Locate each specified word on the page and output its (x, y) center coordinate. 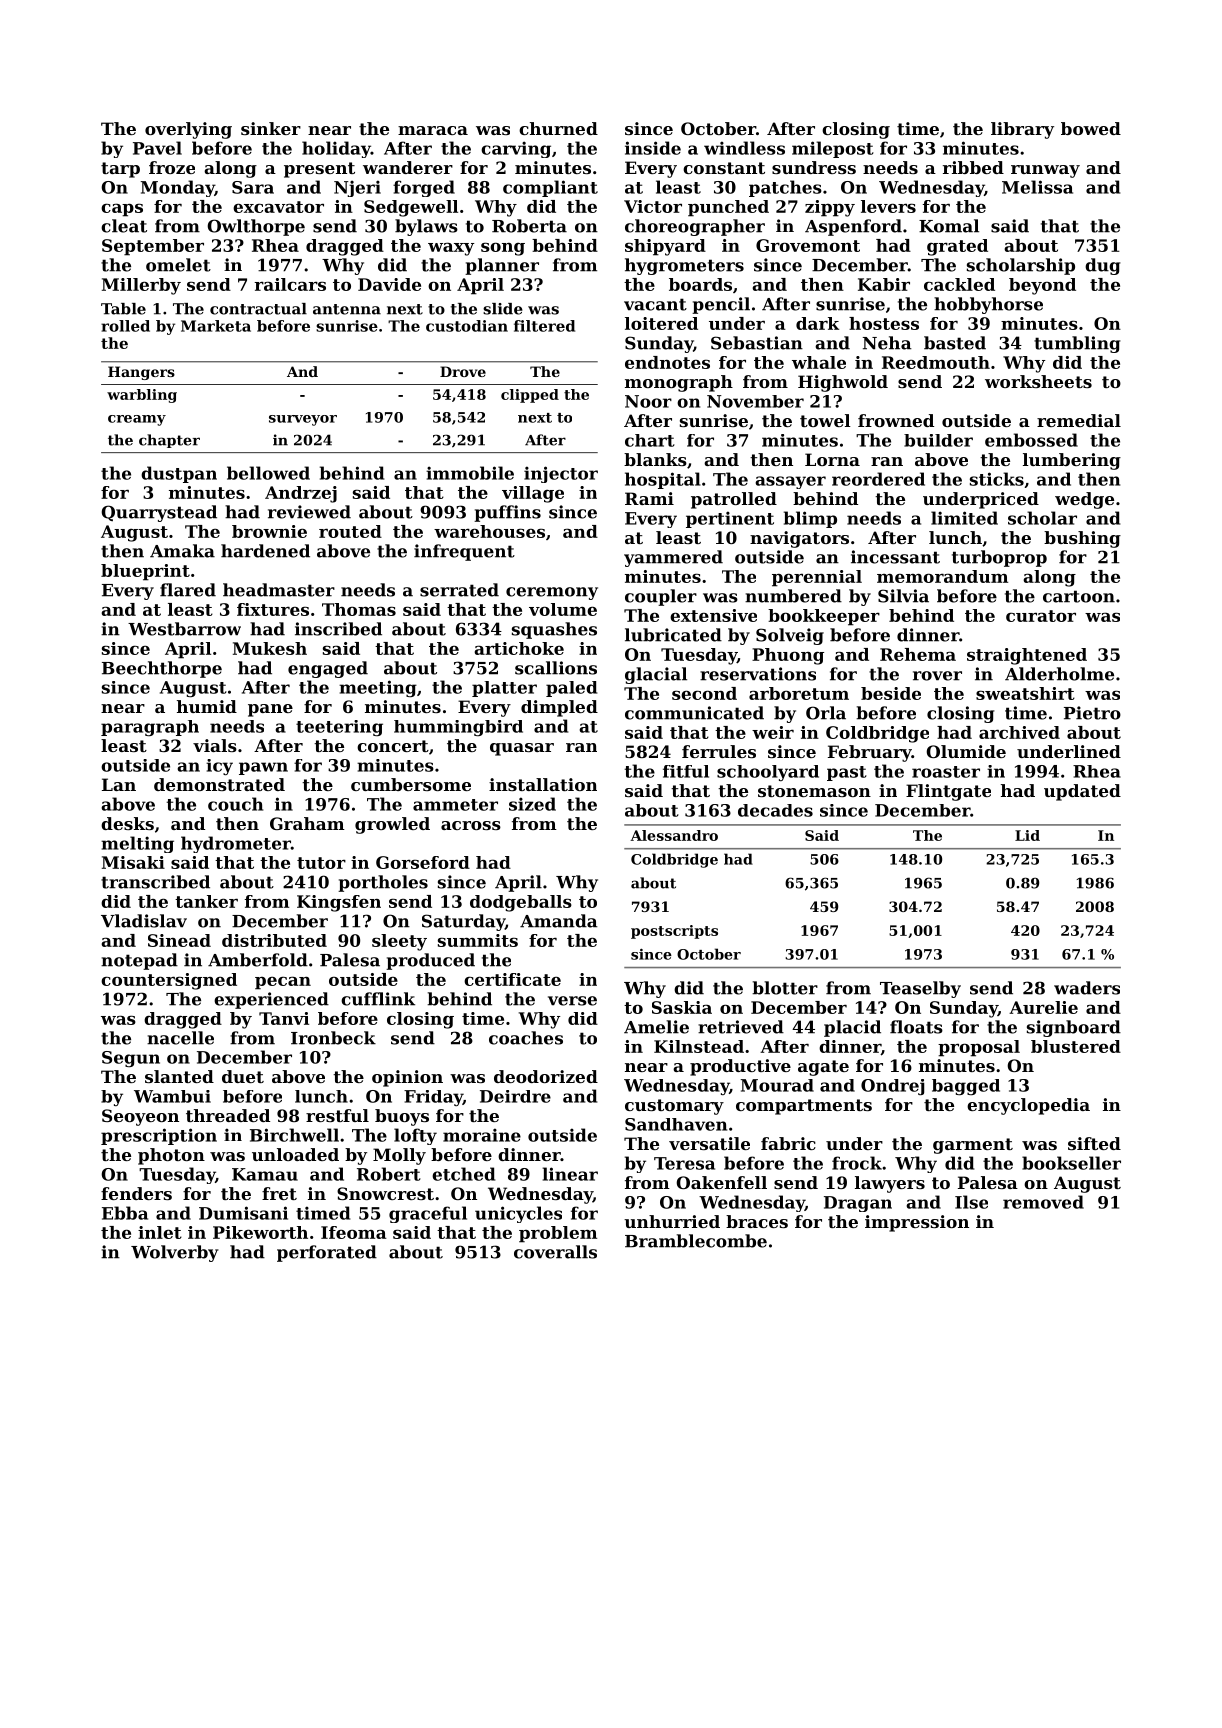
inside (653, 148)
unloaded (295, 1154)
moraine (482, 1135)
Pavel (157, 148)
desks (127, 823)
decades (775, 810)
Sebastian (757, 343)
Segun (131, 1059)
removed (1043, 1202)
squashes (554, 630)
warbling (142, 396)
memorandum (942, 576)
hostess (884, 323)
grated (957, 247)
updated (1082, 792)
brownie (269, 531)
